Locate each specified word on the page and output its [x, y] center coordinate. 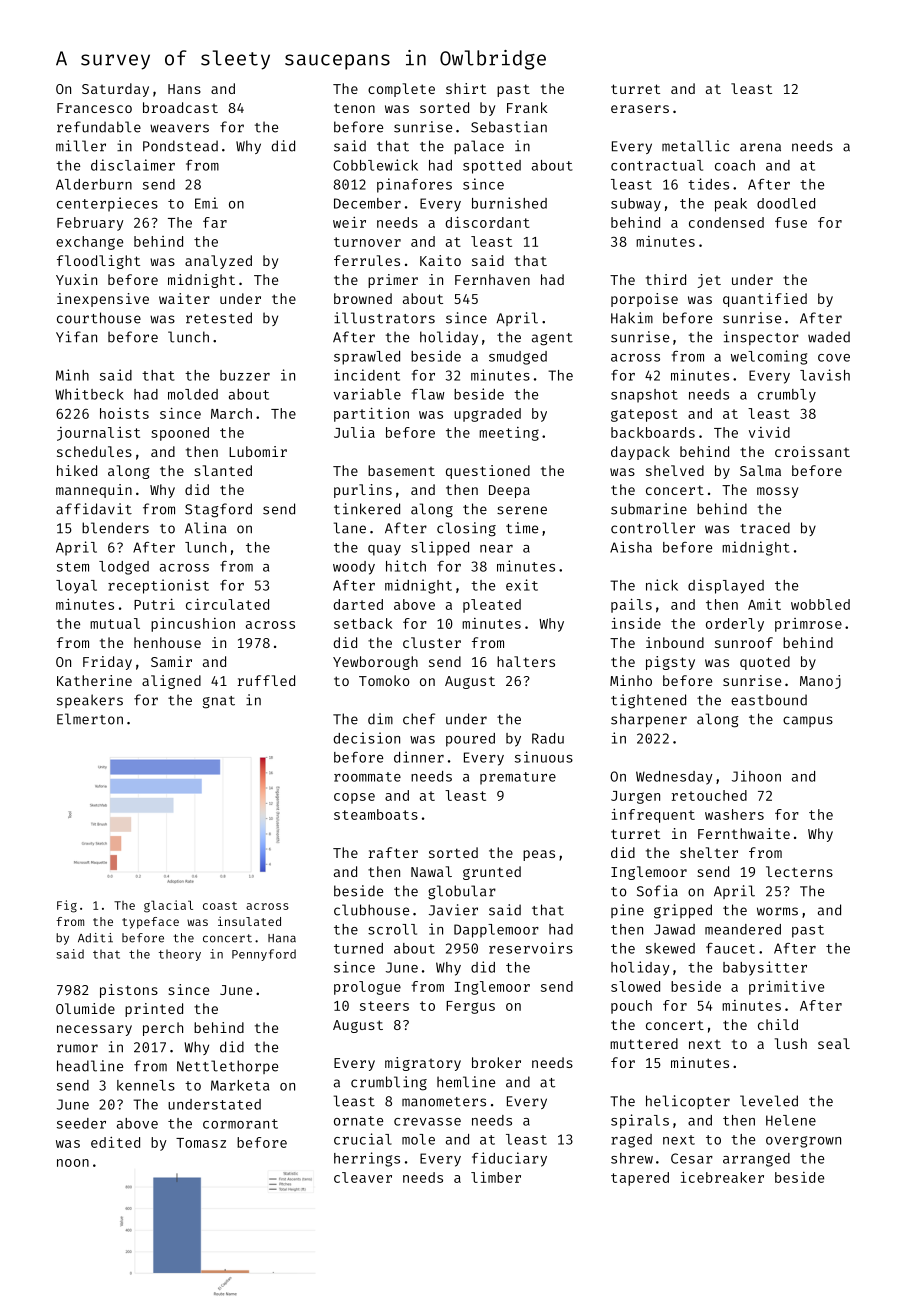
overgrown [803, 1142]
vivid [769, 432]
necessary [94, 1030]
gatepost [644, 415]
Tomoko [384, 680]
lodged [124, 568]
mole [418, 1139]
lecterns [799, 871]
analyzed [218, 262]
